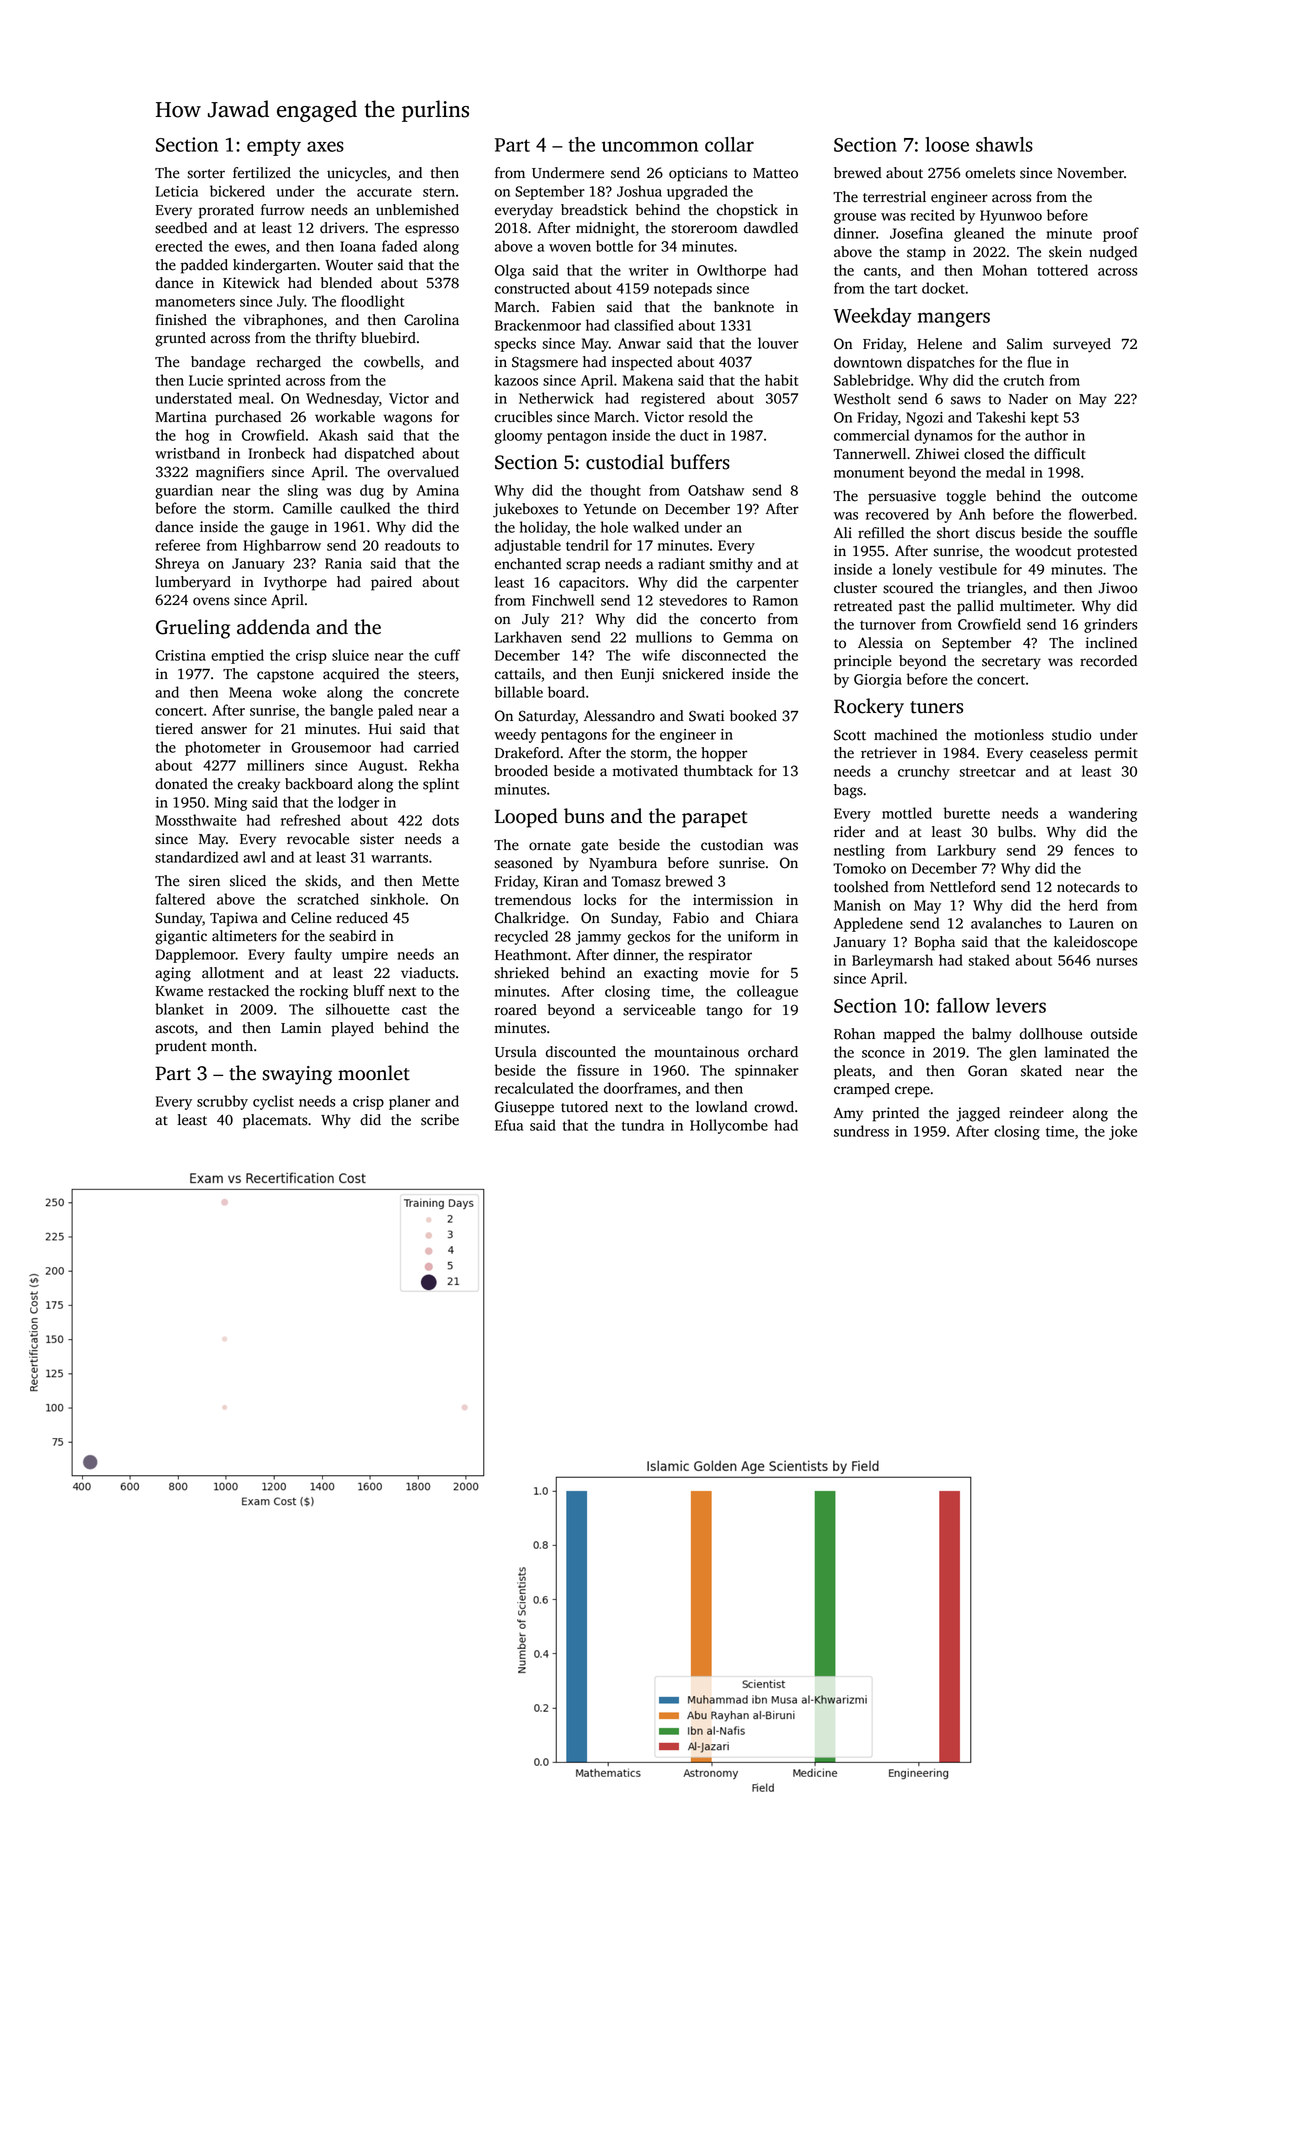 The image size is (1293, 2129). Describe the element at coordinates (992, 1035) in the screenshot. I see `balmy` at that location.
